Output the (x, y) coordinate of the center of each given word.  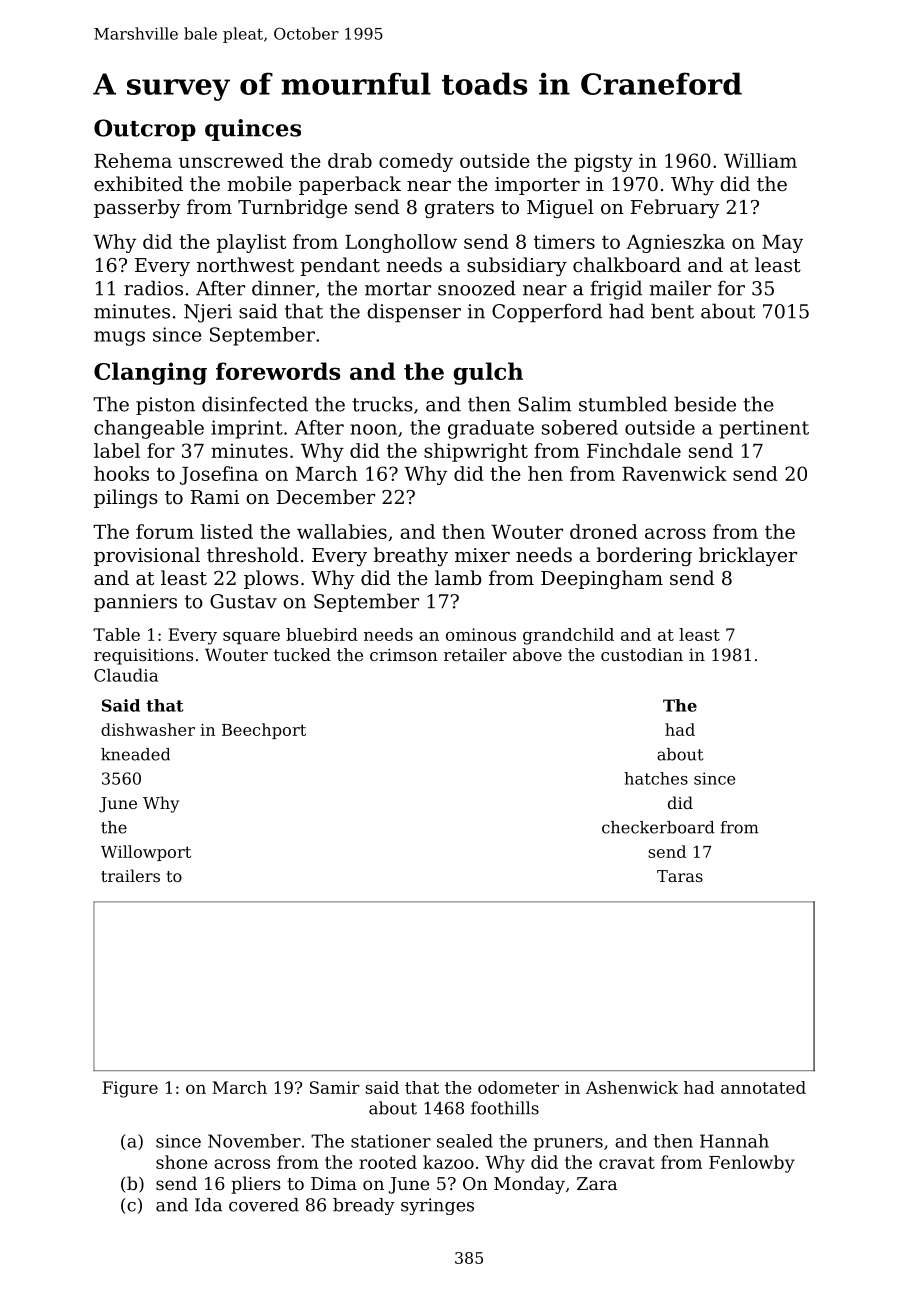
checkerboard (658, 827)
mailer (680, 288)
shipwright (476, 452)
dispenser (414, 312)
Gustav (243, 601)
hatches (656, 778)
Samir (335, 1087)
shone (181, 1162)
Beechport (264, 731)
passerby (137, 208)
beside (705, 404)
